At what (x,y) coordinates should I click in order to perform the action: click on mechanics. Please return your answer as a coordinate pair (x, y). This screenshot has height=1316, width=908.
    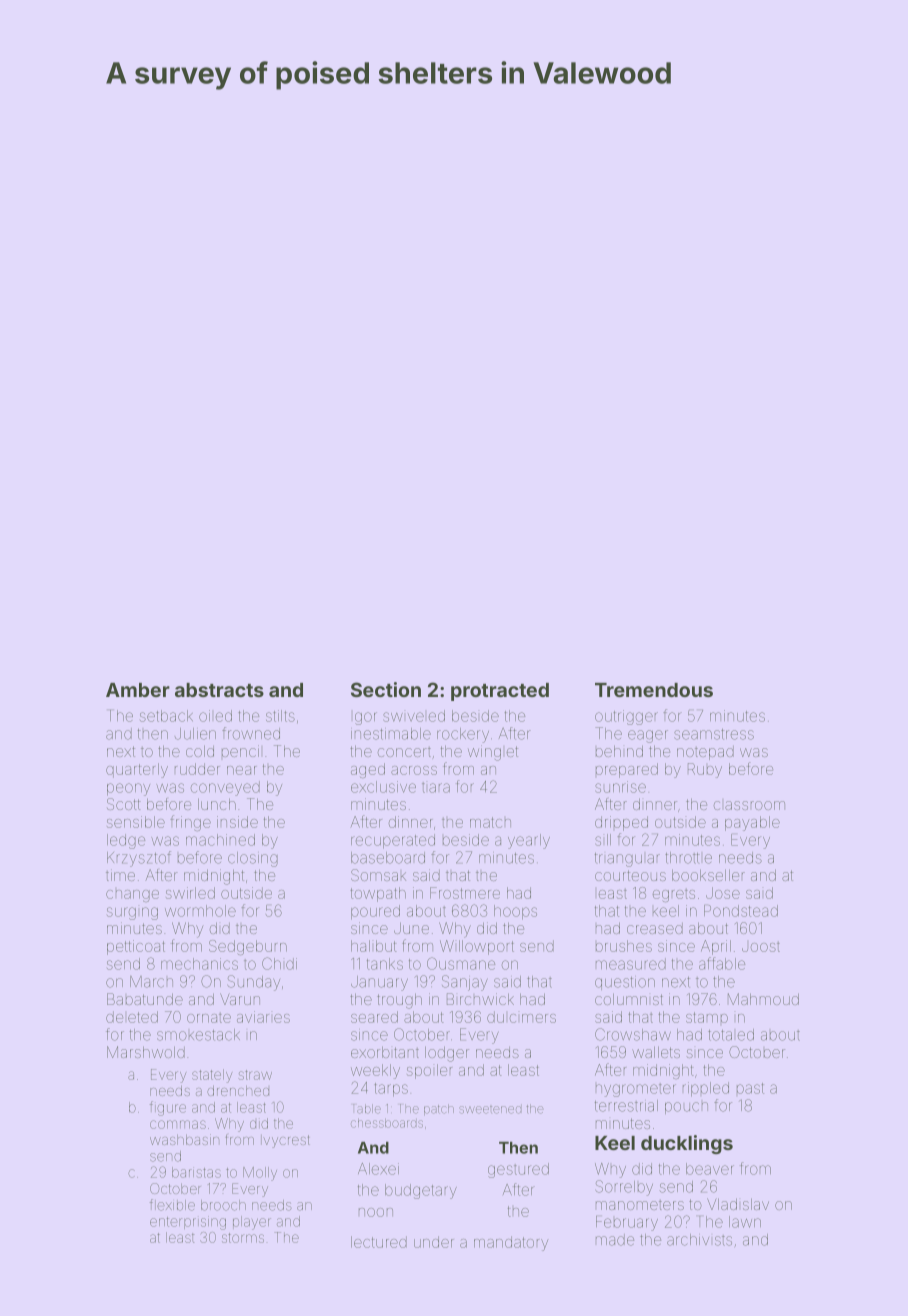
    Looking at the image, I should click on (199, 964).
